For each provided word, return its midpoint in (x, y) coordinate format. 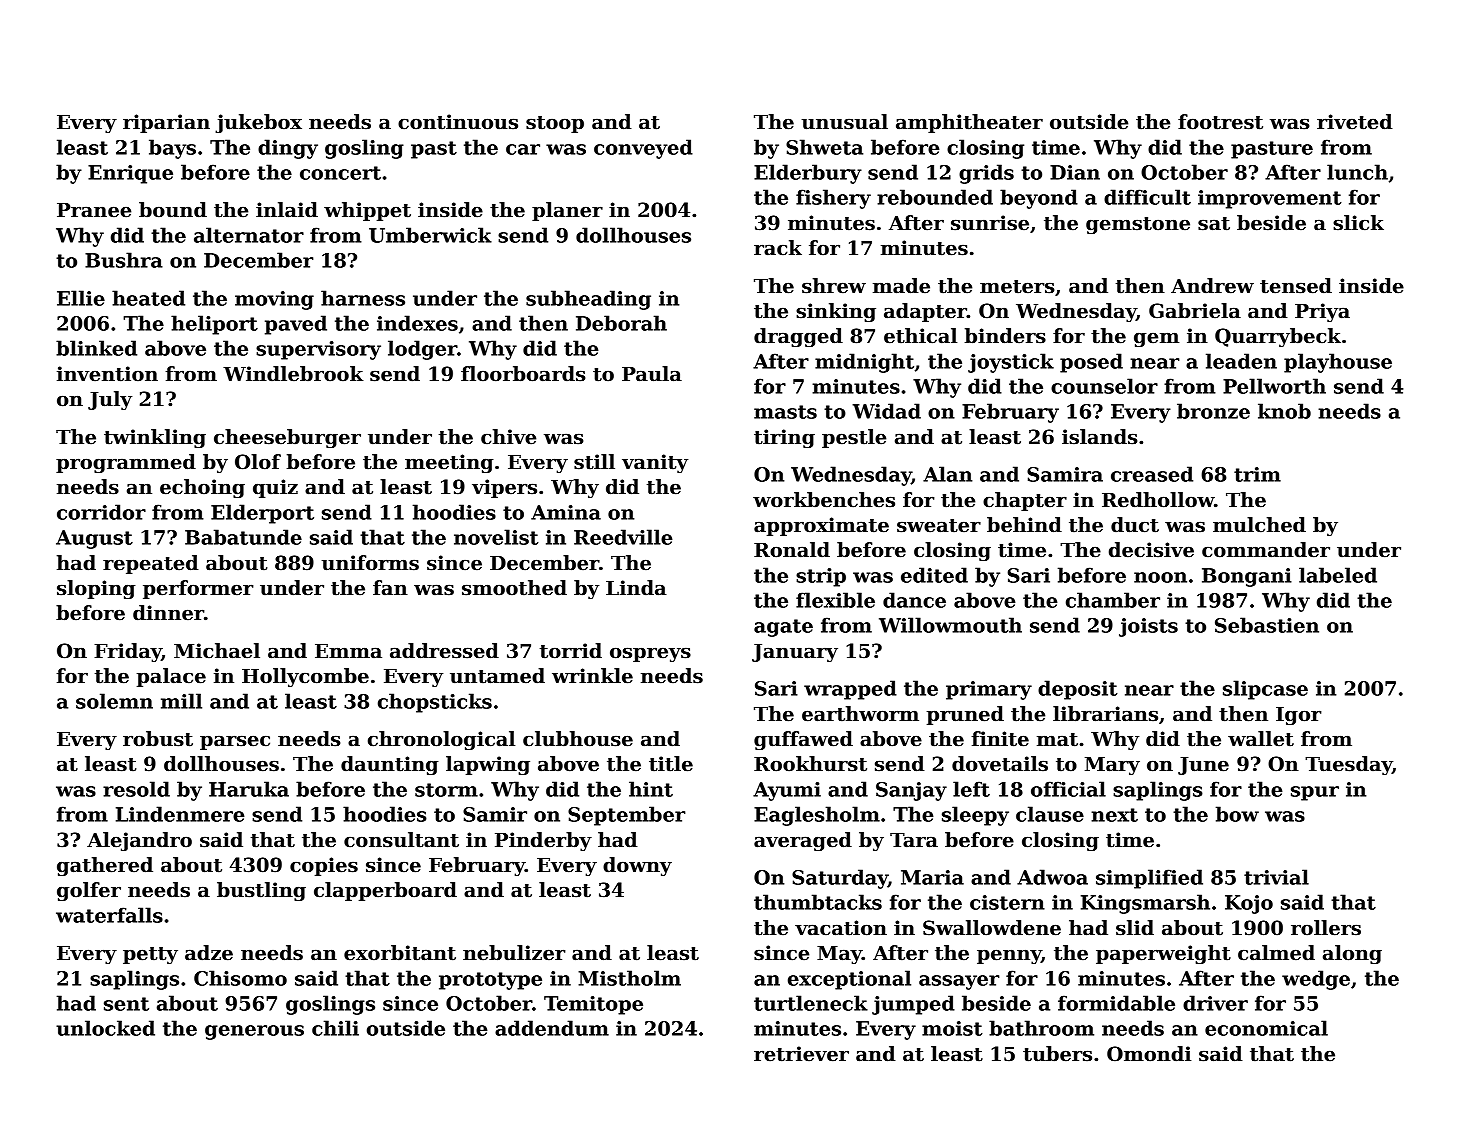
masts (785, 412)
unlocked (105, 1028)
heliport (214, 325)
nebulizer (514, 953)
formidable (1116, 1003)
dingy (288, 149)
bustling (261, 891)
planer (567, 211)
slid (1135, 928)
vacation (841, 928)
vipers (504, 488)
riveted (1355, 122)
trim (1257, 474)
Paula (652, 374)
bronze (1213, 411)
